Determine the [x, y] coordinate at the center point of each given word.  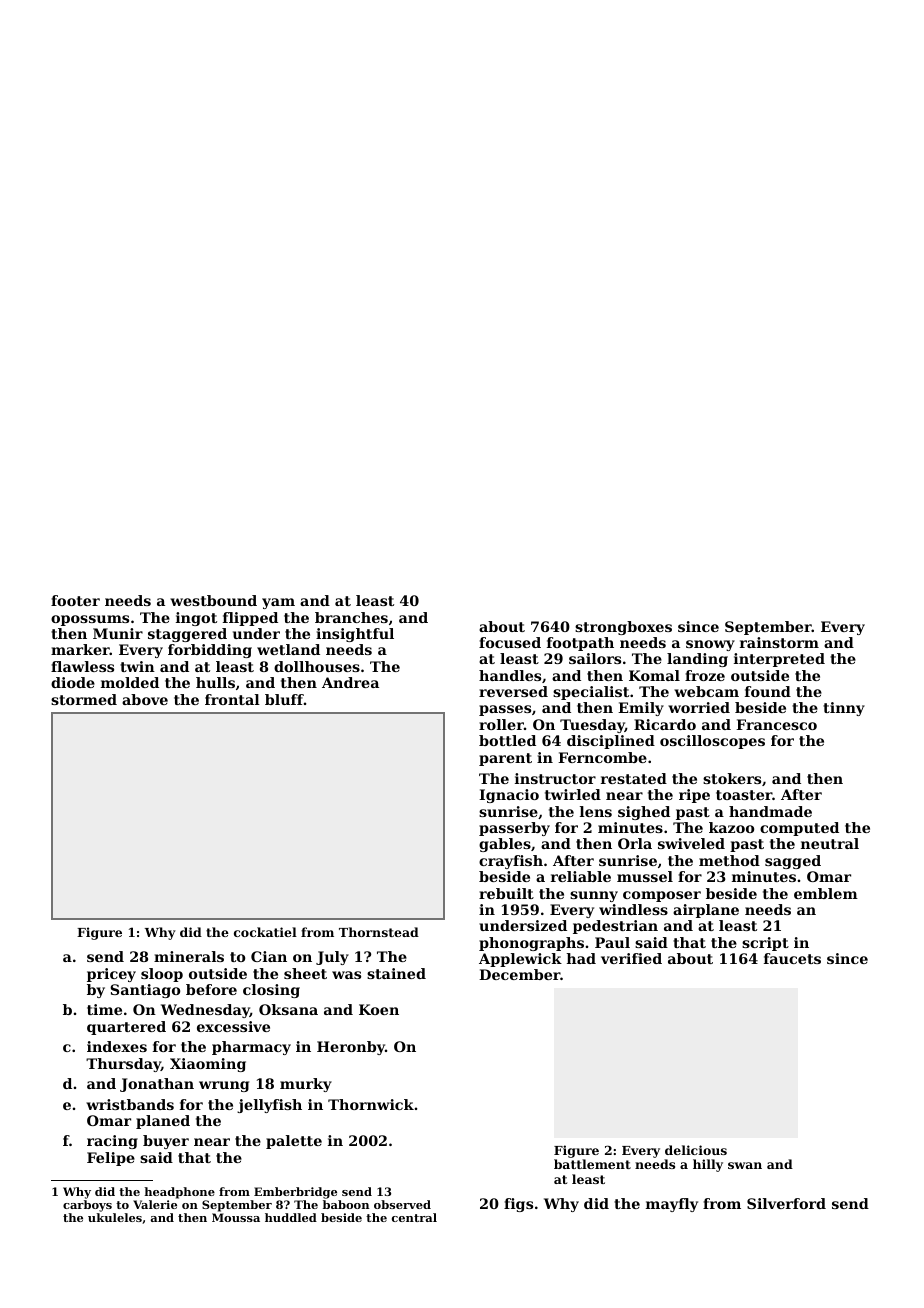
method [729, 860]
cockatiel [265, 932]
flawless [82, 666]
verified [631, 958]
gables [505, 845]
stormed [84, 699]
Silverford [786, 1203]
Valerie [155, 1204]
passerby [514, 829]
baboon [346, 1204]
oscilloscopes [712, 742]
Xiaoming [208, 1065]
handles [510, 675]
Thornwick [371, 1104]
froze [705, 675]
